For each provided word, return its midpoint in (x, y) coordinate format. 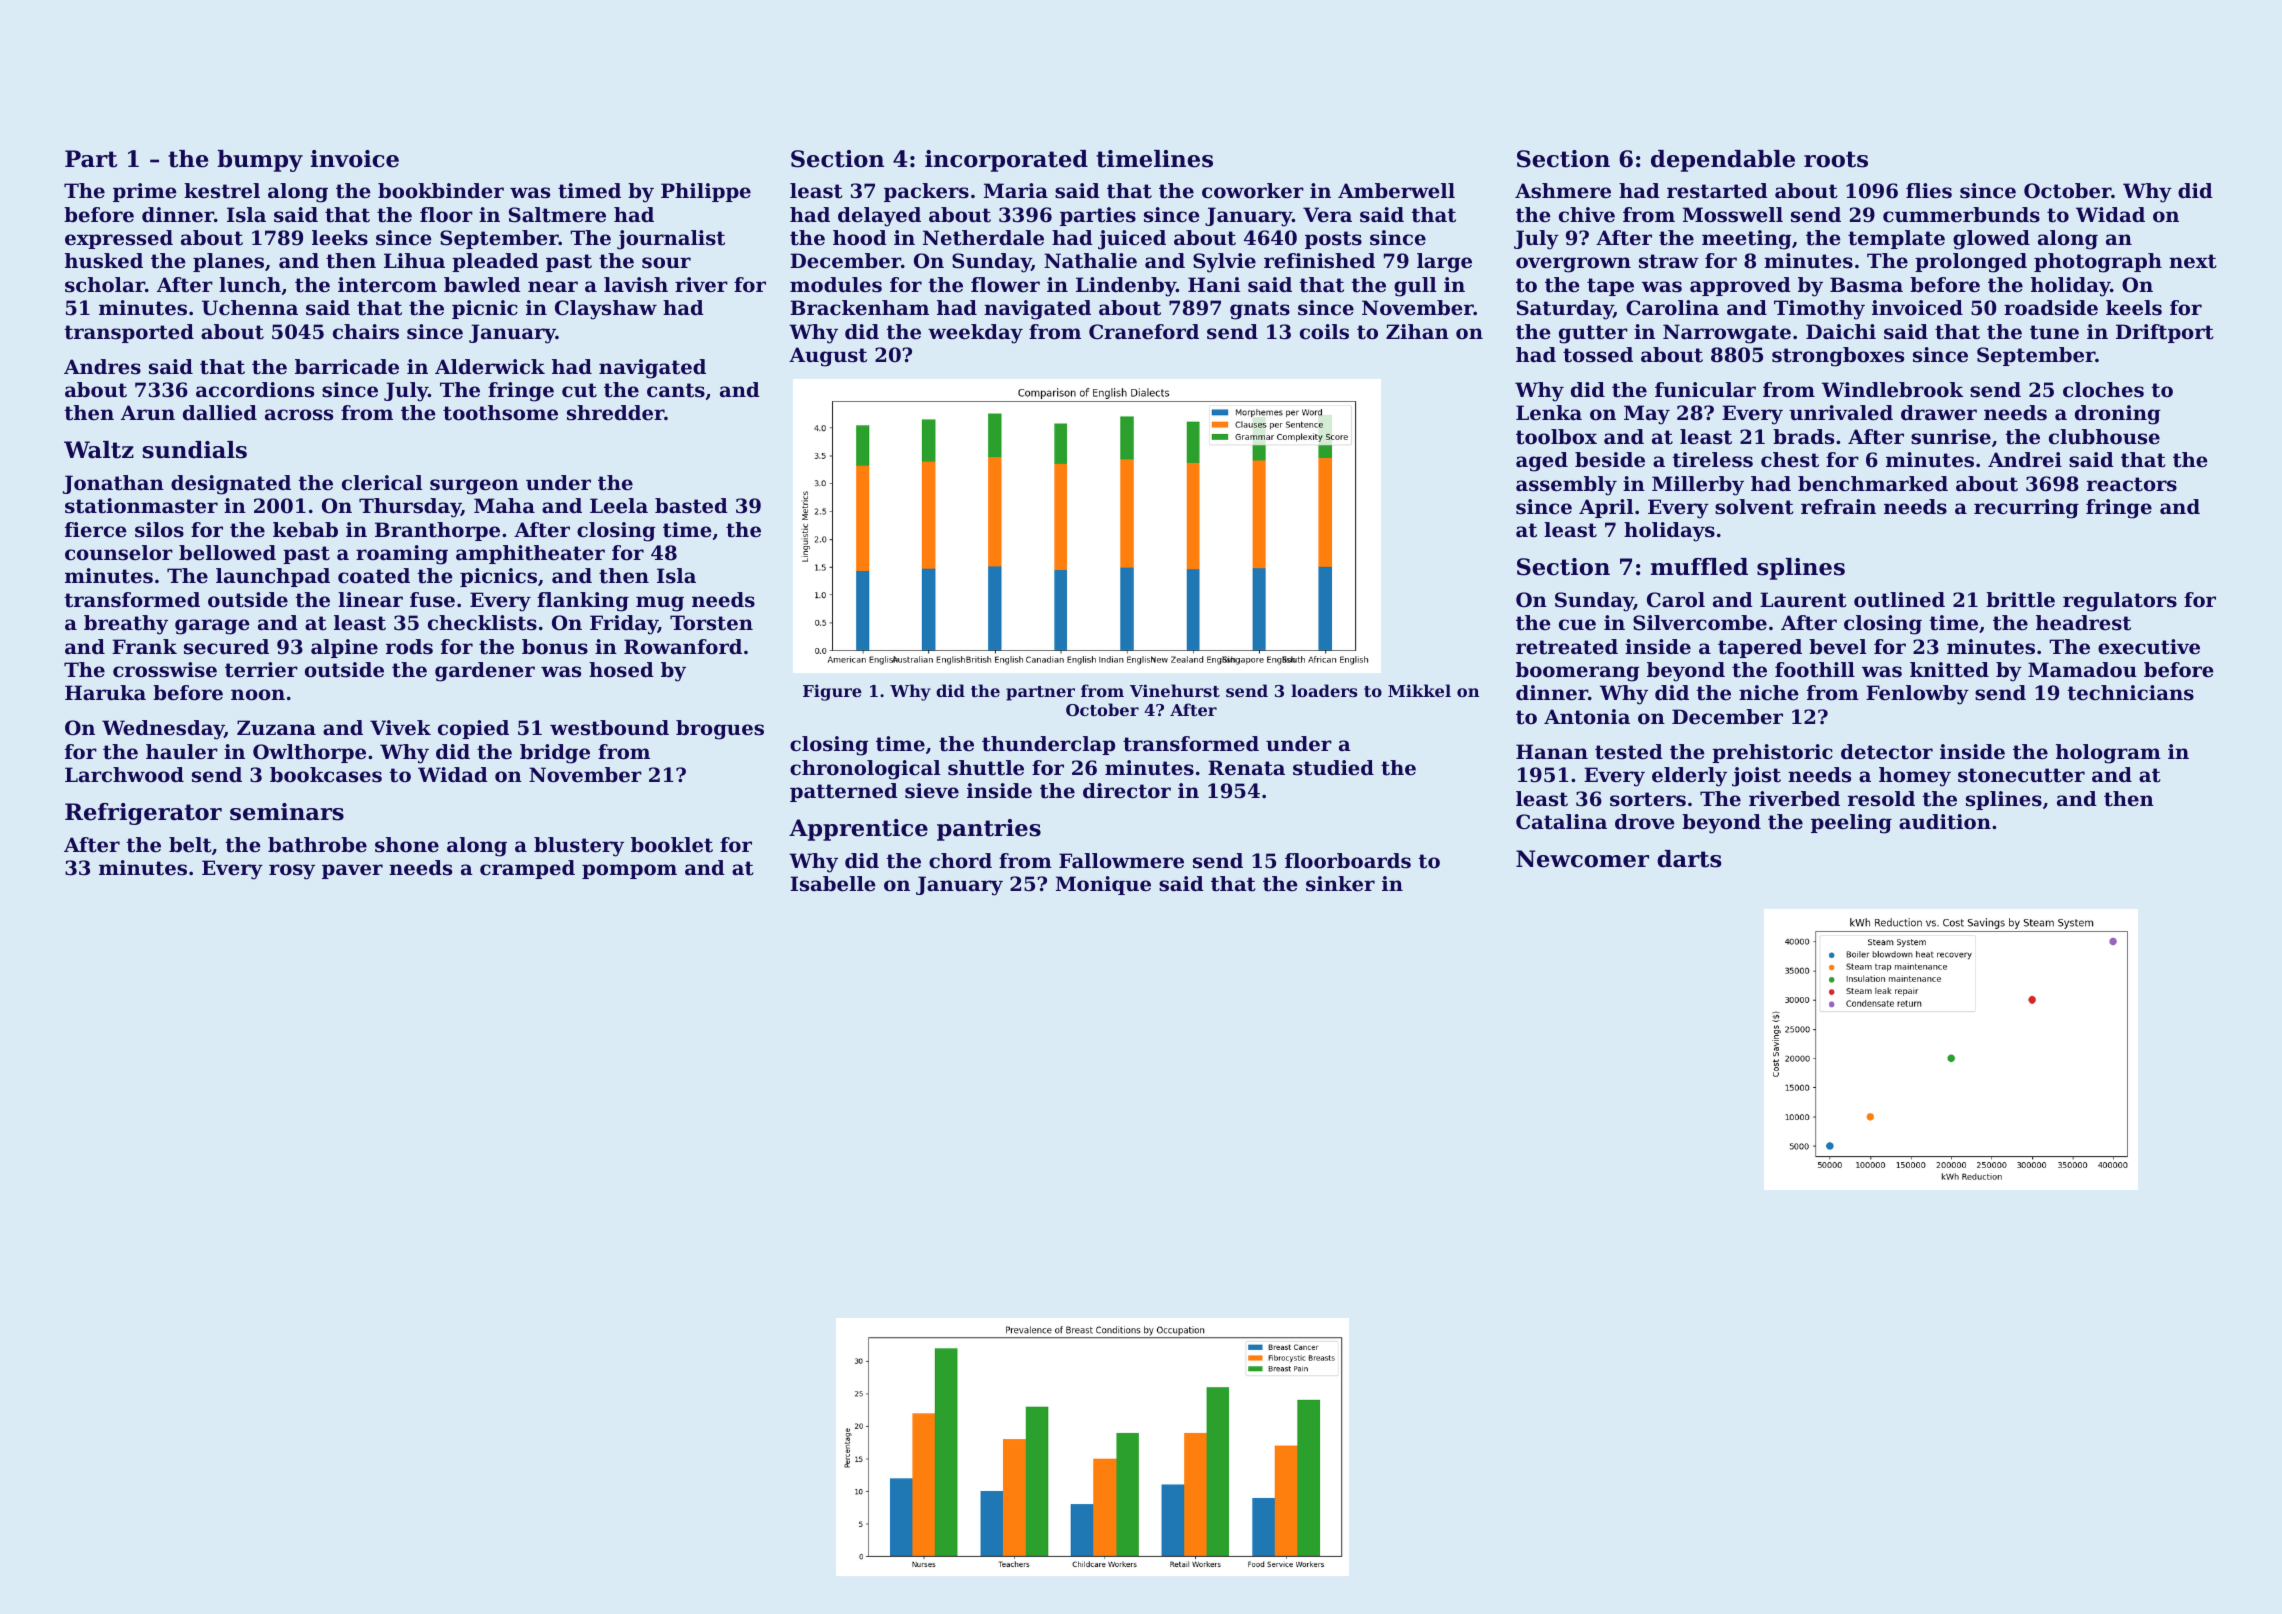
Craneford (1144, 332)
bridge (555, 754)
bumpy (260, 161)
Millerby (1698, 486)
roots (1836, 159)
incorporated (1006, 161)
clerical (382, 483)
